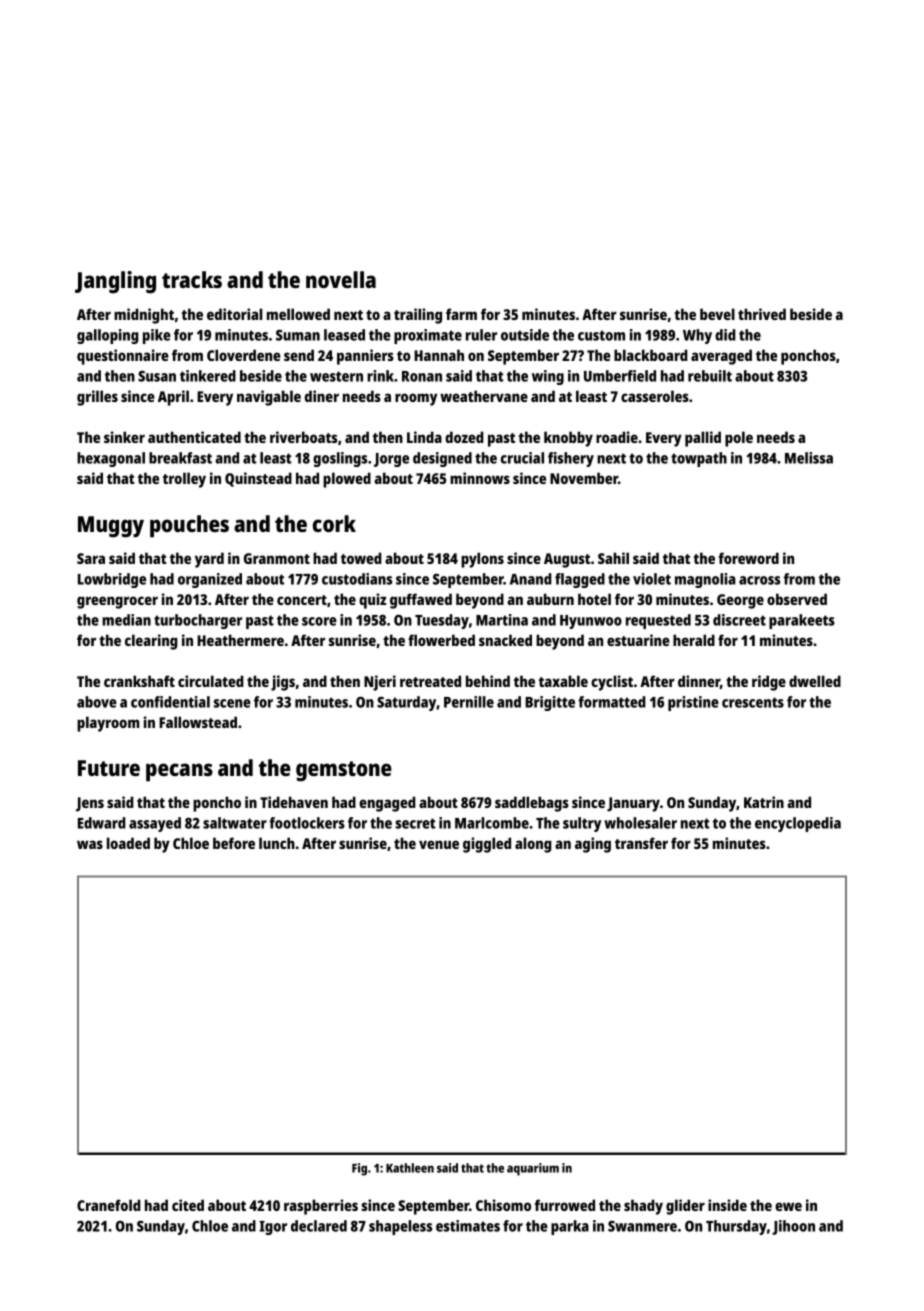 This screenshot has height=1311, width=924. I want to click on Cranefold, so click(109, 1205).
